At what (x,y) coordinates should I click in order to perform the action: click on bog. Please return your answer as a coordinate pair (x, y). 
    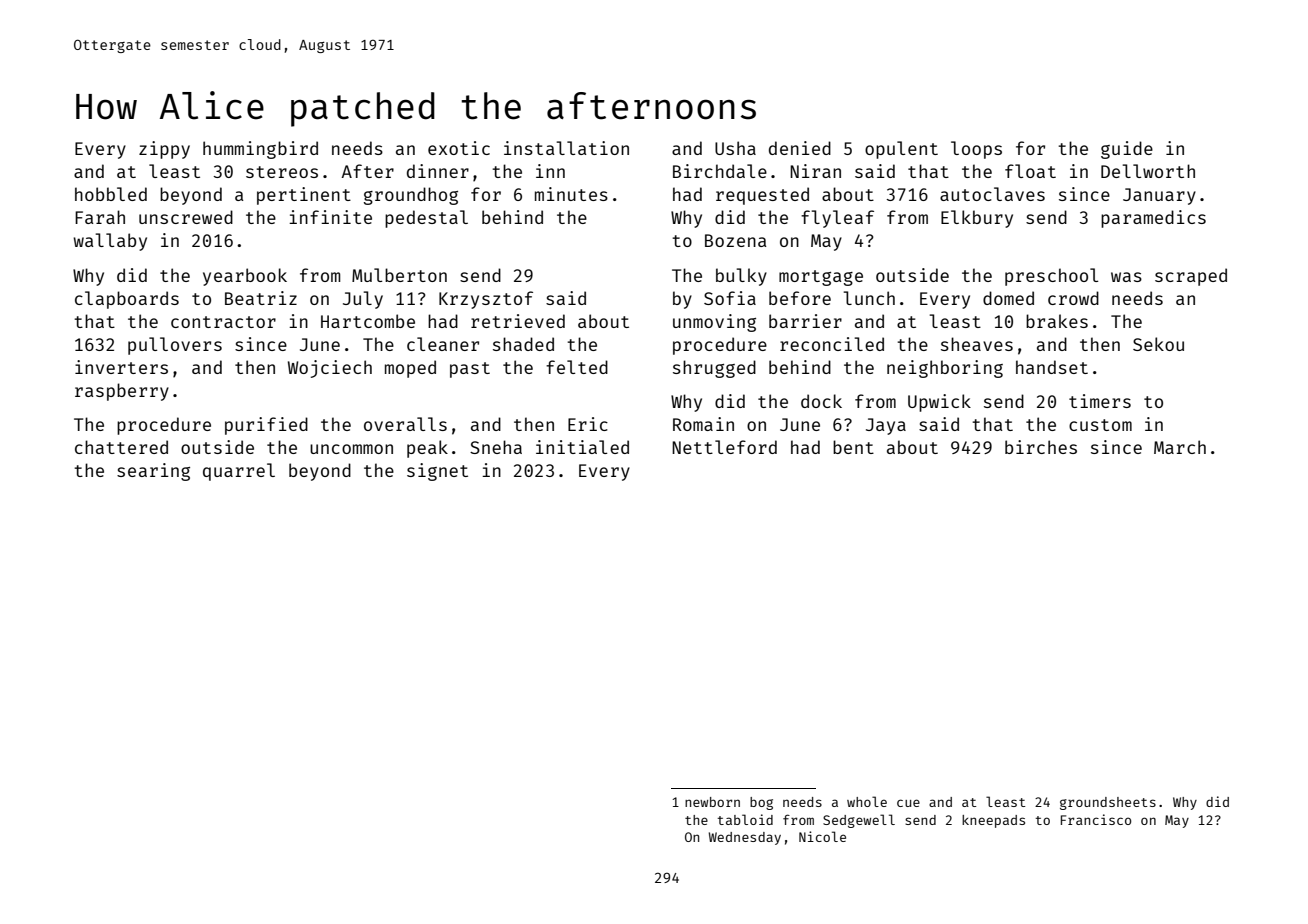
    Looking at the image, I should click on (761, 803).
